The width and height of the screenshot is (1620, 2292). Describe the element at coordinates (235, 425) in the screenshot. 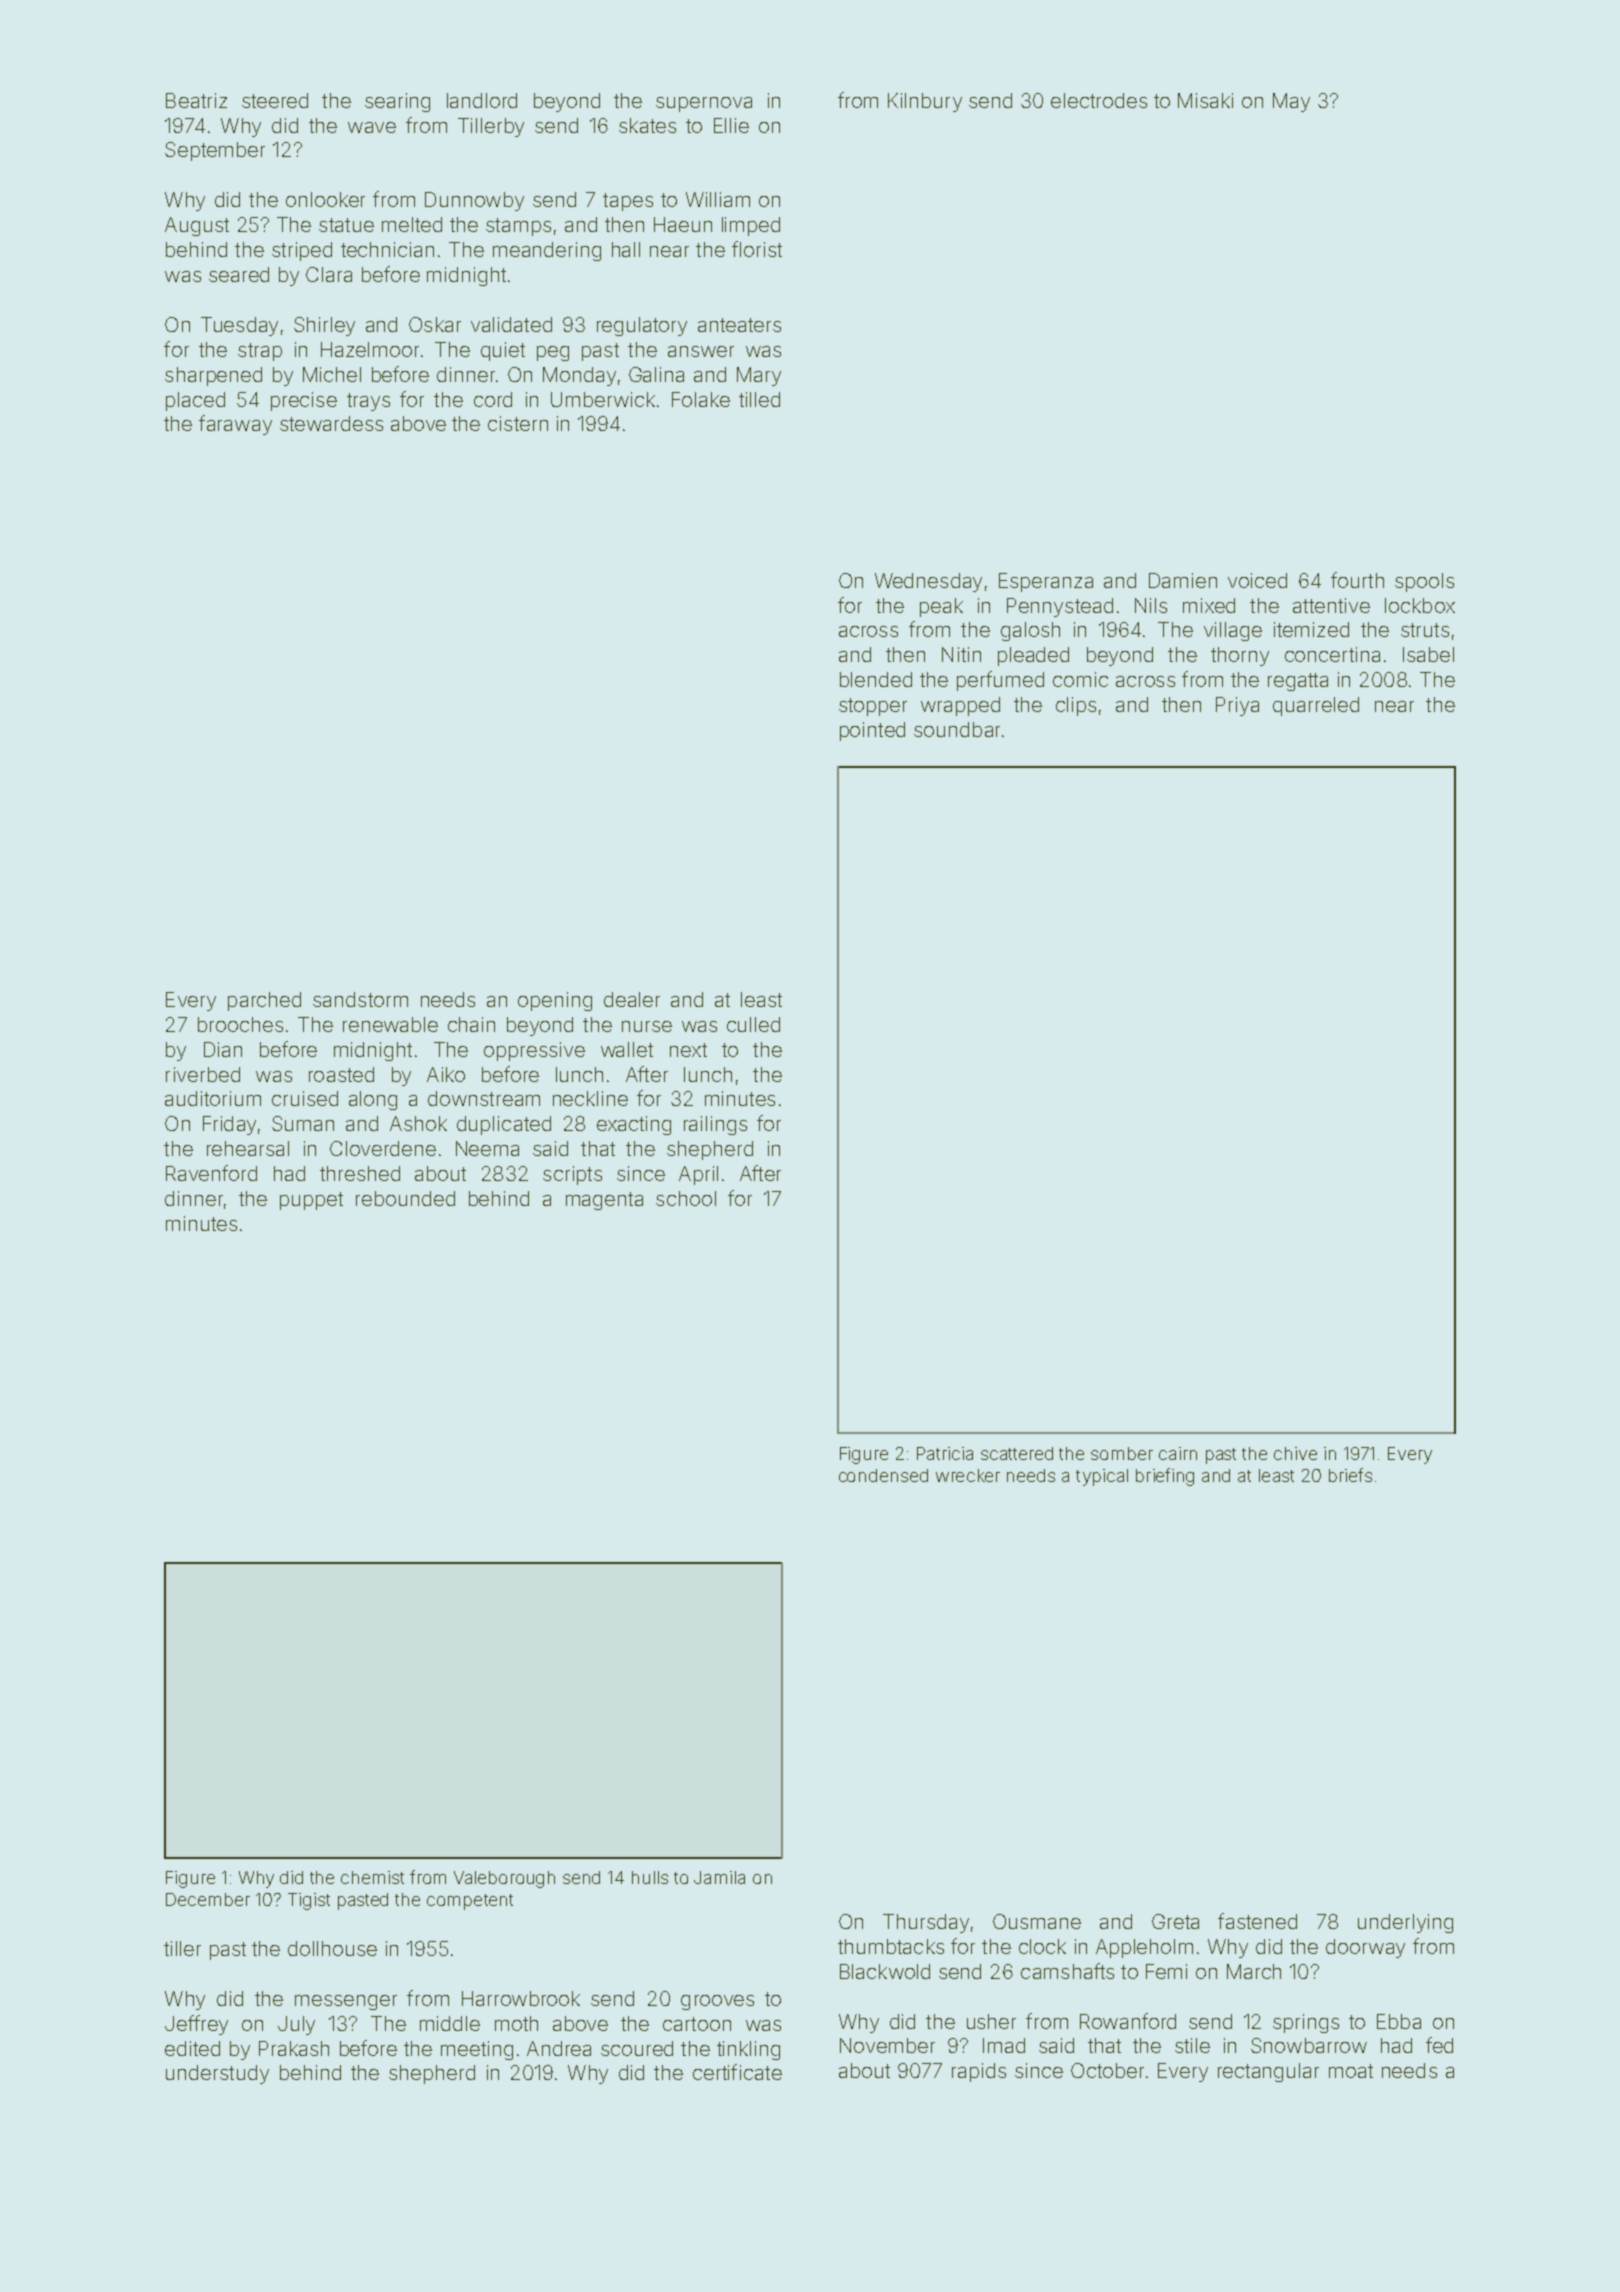

I see `faraway` at that location.
